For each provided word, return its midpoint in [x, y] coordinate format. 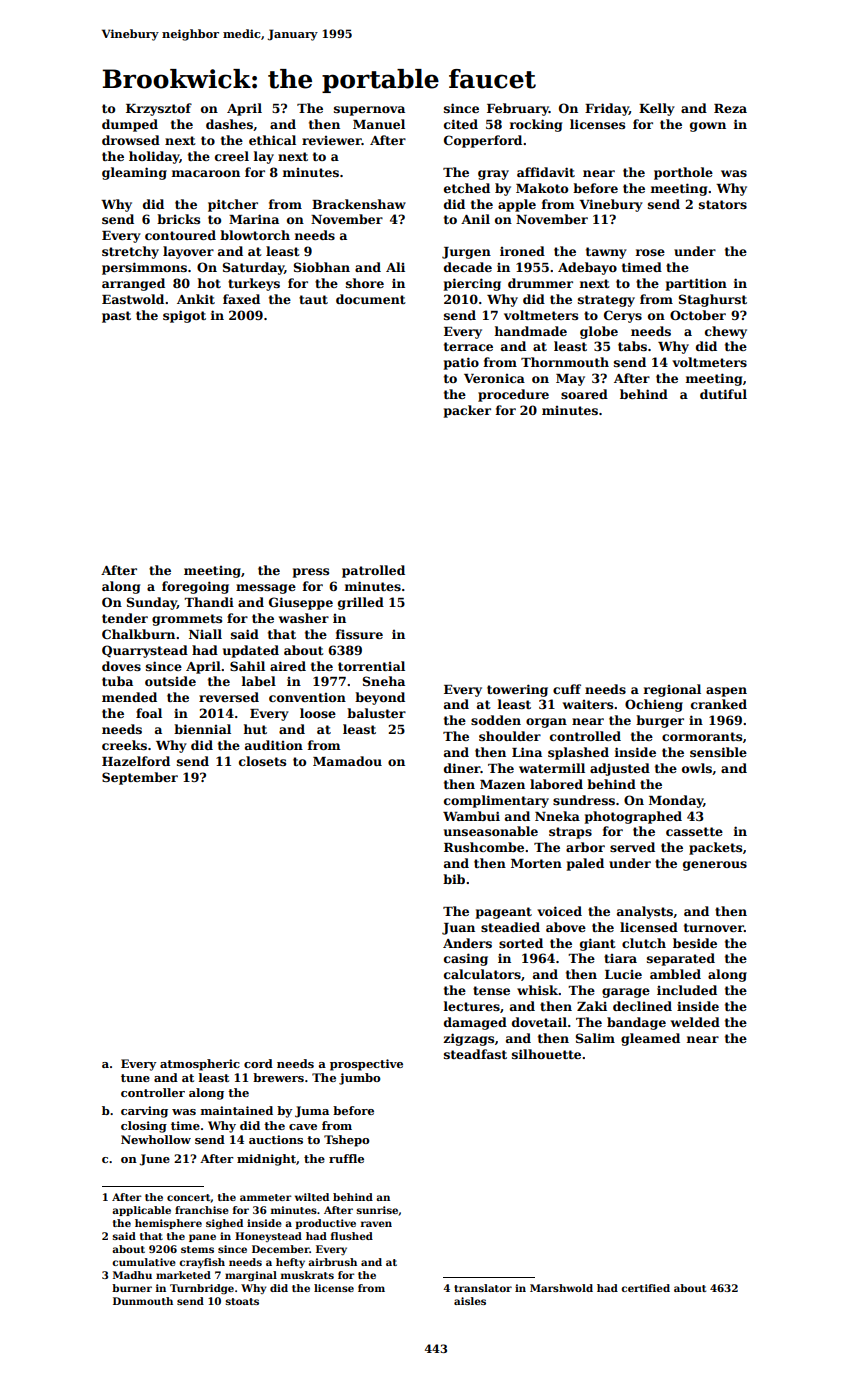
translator [483, 1288]
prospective [366, 1065]
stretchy [130, 252]
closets [262, 761]
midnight [266, 1160]
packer [467, 411]
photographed [633, 817]
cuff [567, 689]
